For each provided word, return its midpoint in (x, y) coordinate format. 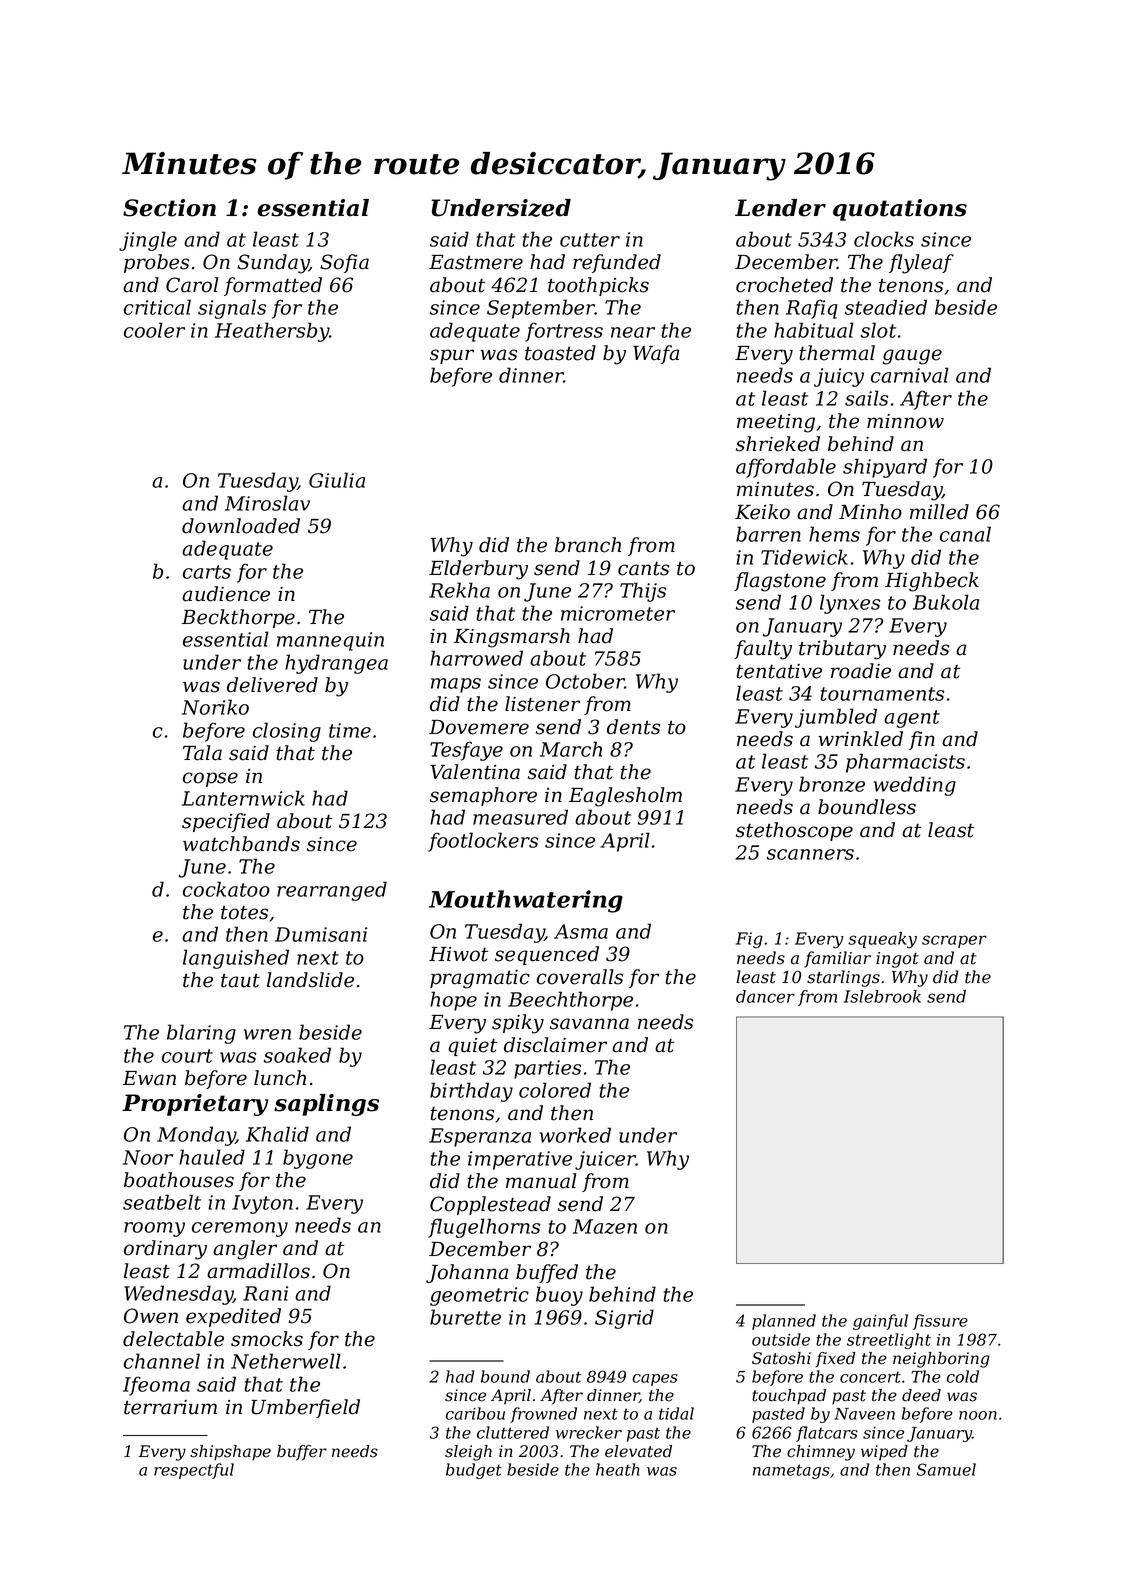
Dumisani (321, 934)
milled (939, 512)
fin (922, 740)
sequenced (547, 955)
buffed (547, 1273)
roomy (154, 1229)
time (350, 730)
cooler (154, 330)
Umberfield (305, 1408)
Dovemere (479, 727)
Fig (749, 940)
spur (452, 356)
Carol (192, 285)
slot (878, 330)
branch (588, 545)
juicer (605, 1160)
